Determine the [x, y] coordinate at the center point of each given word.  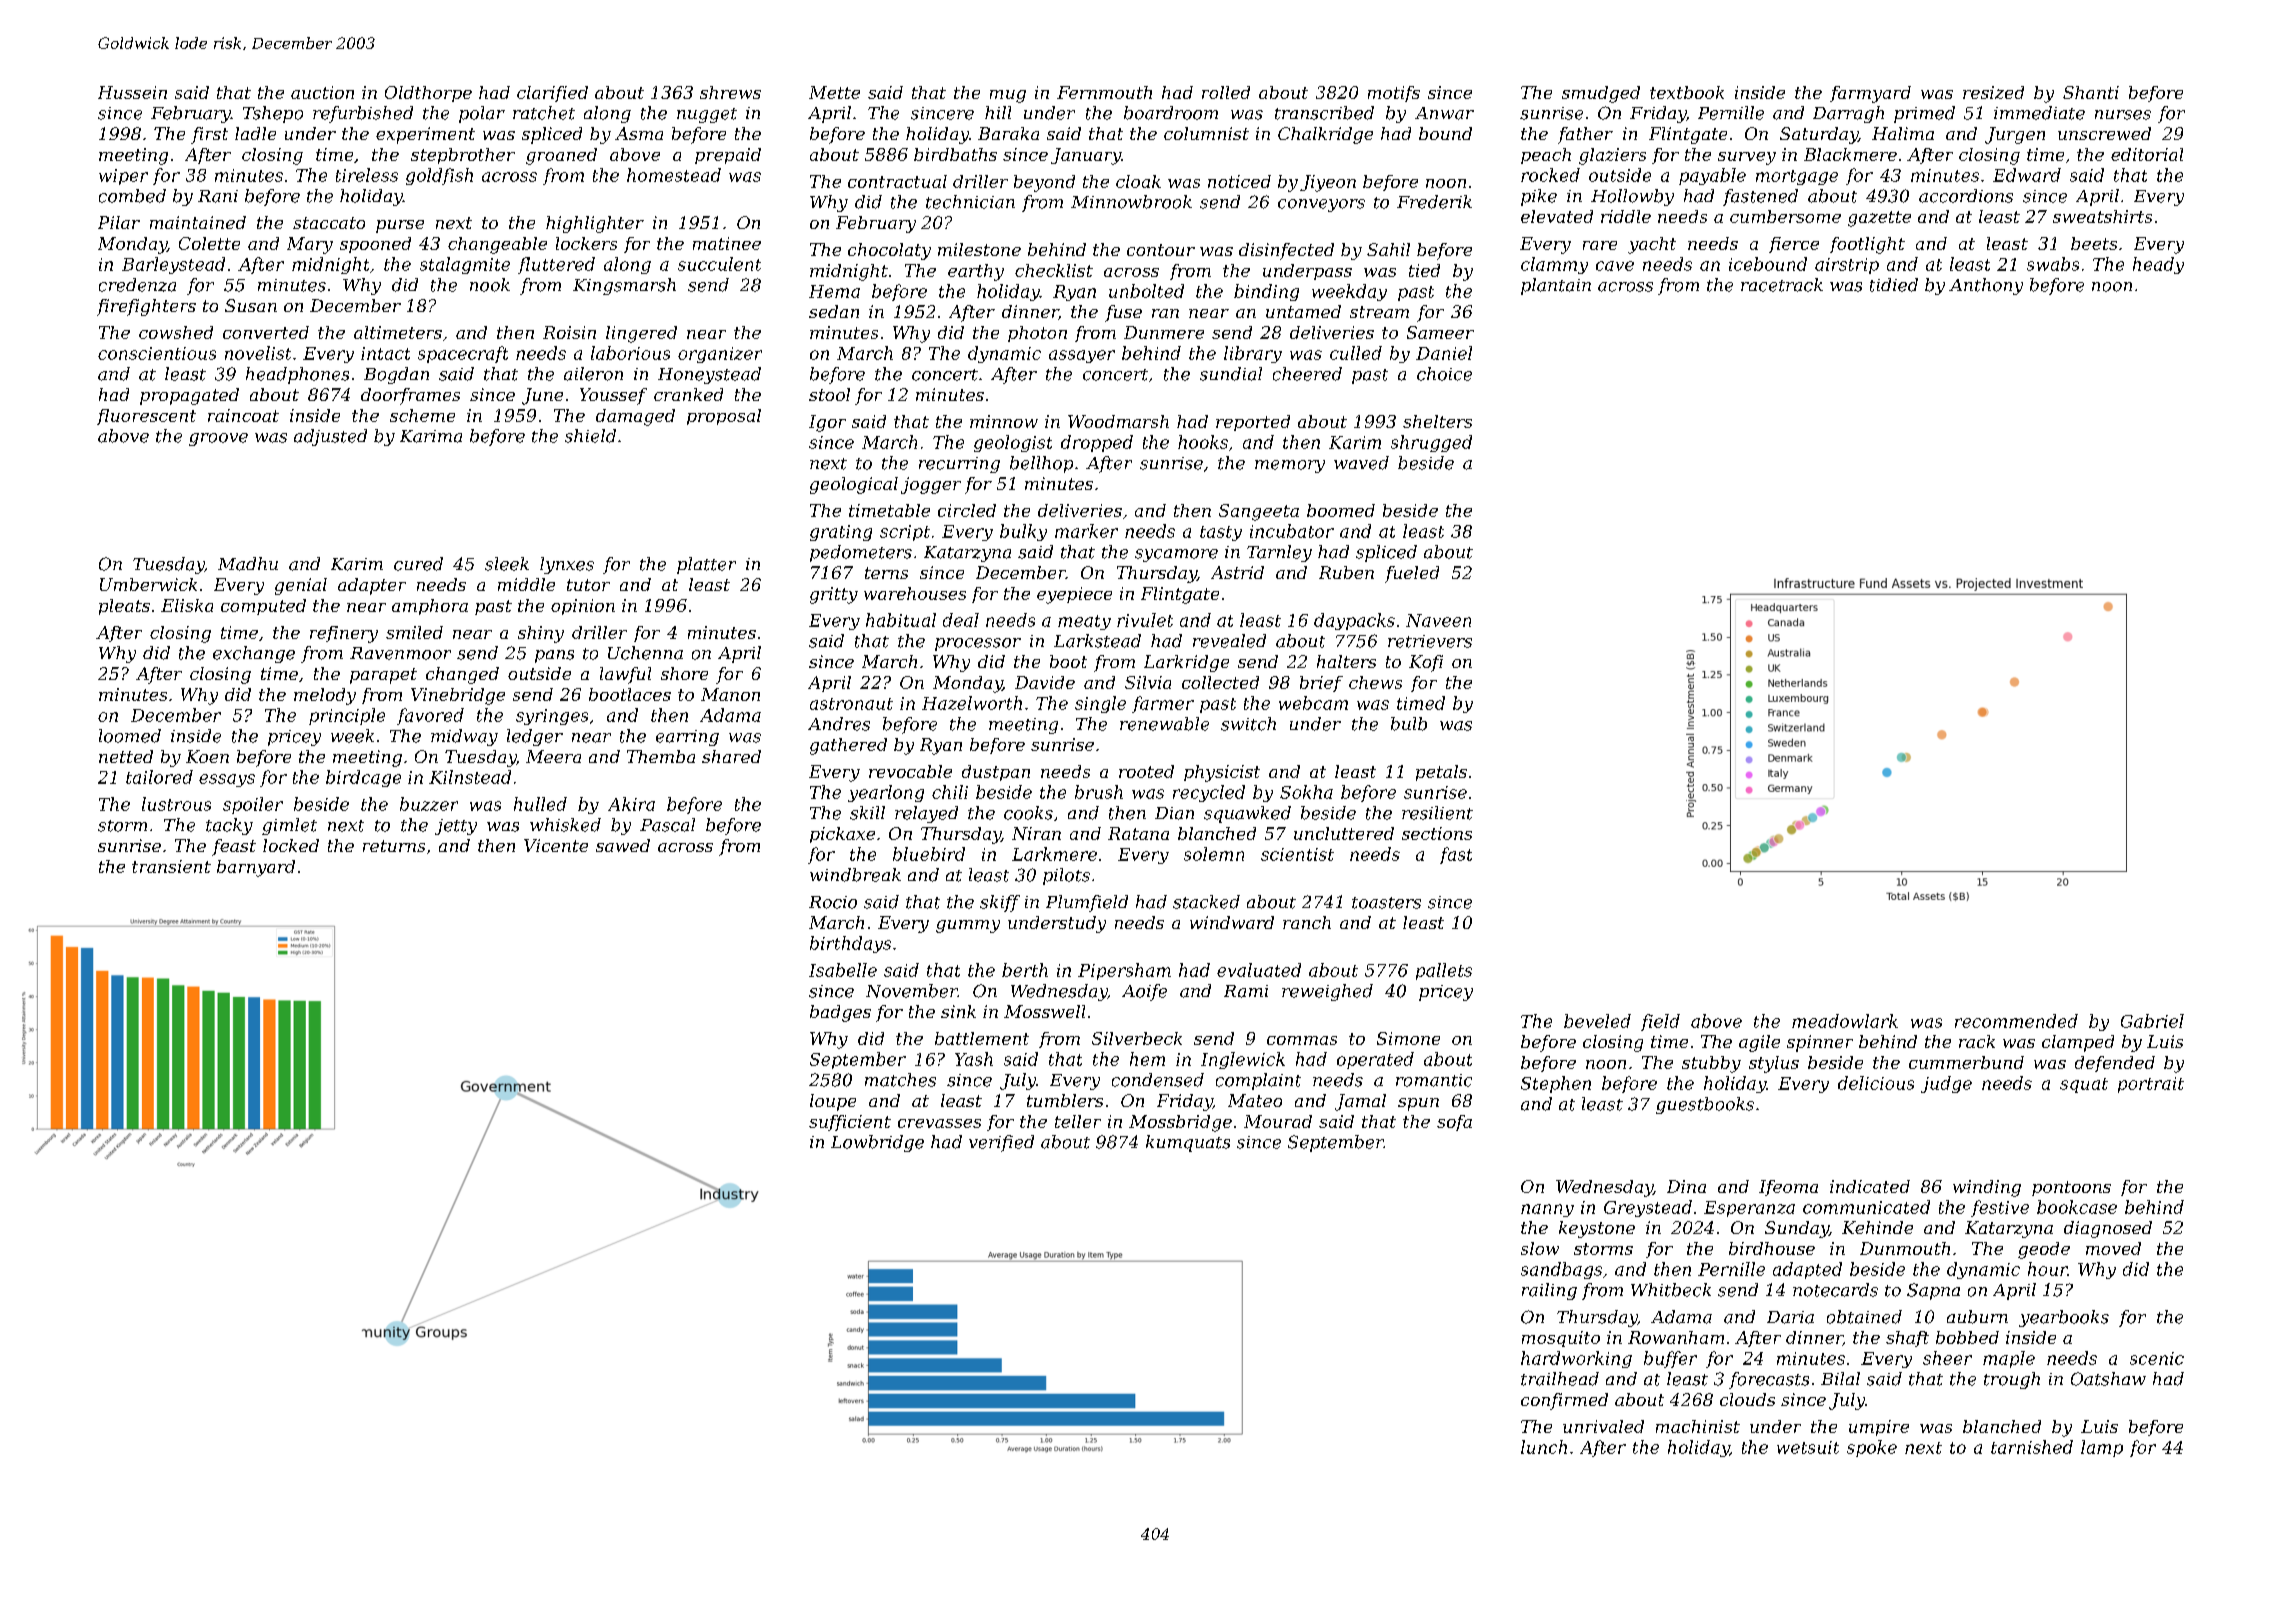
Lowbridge [877, 1143]
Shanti [2091, 92]
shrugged [1431, 443]
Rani [218, 196]
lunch [1544, 1447]
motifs [1394, 94]
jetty [456, 827]
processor [978, 644]
